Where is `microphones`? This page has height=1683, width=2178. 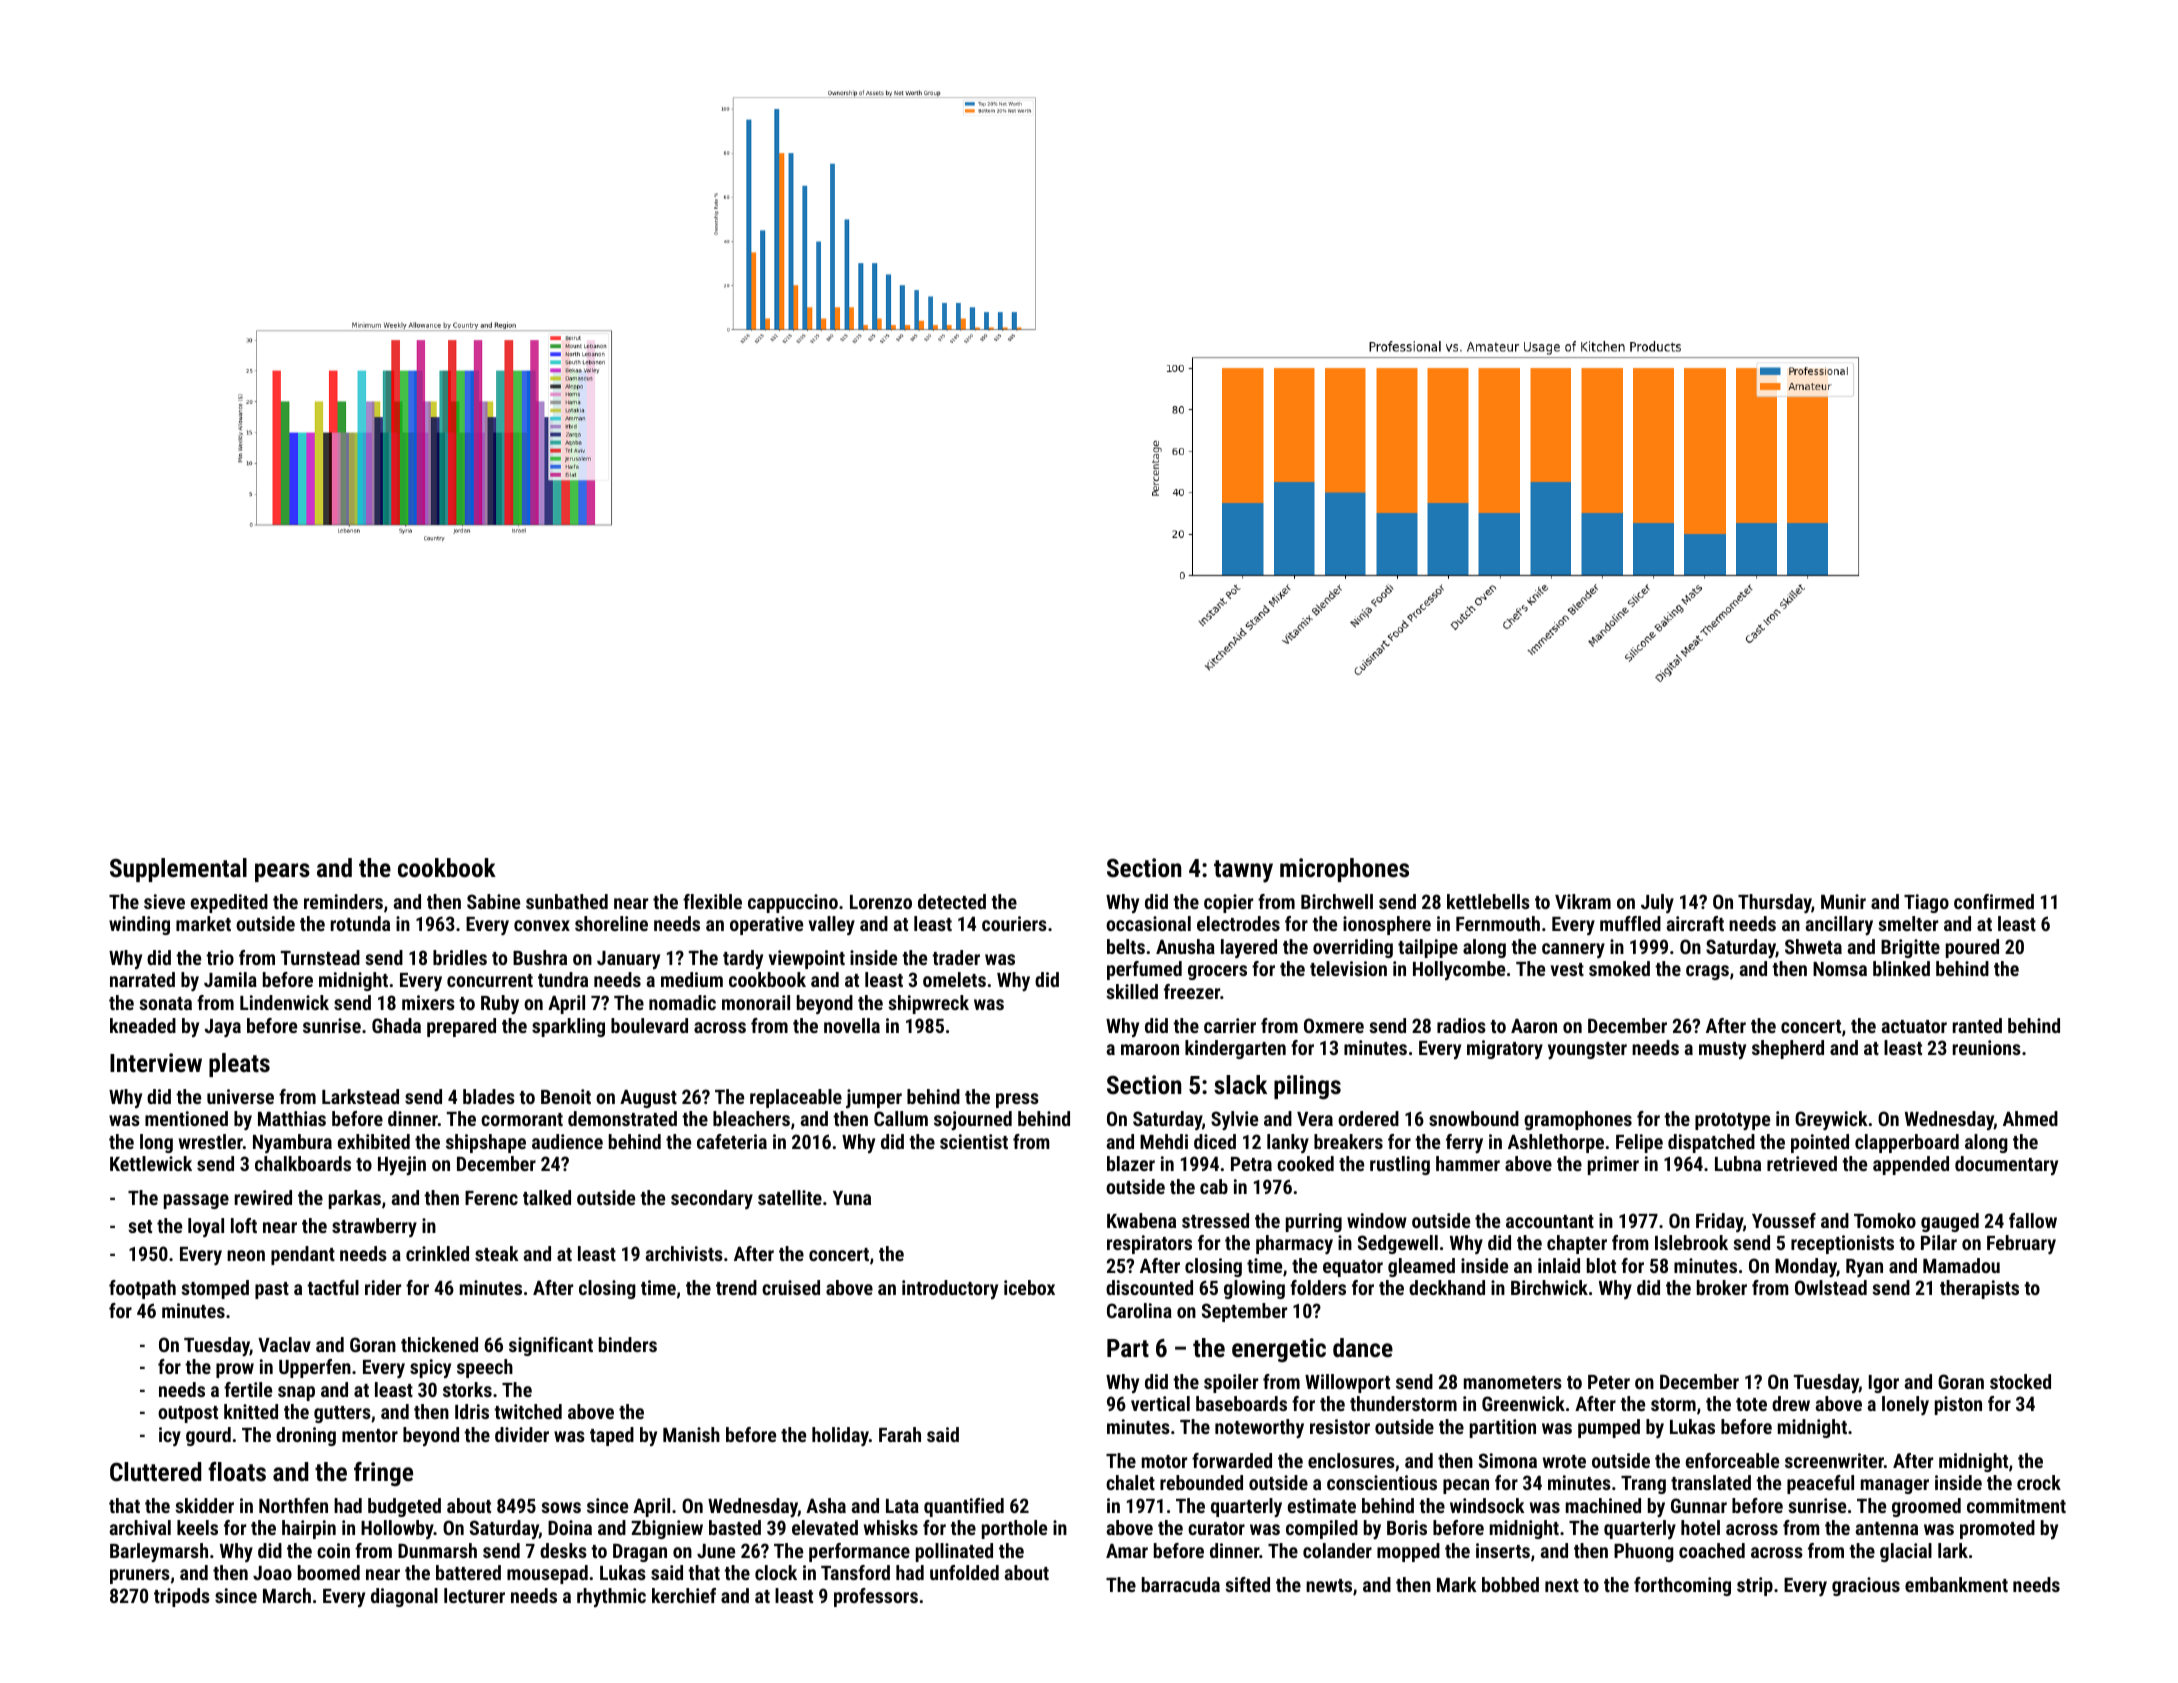 microphones is located at coordinates (1344, 870).
